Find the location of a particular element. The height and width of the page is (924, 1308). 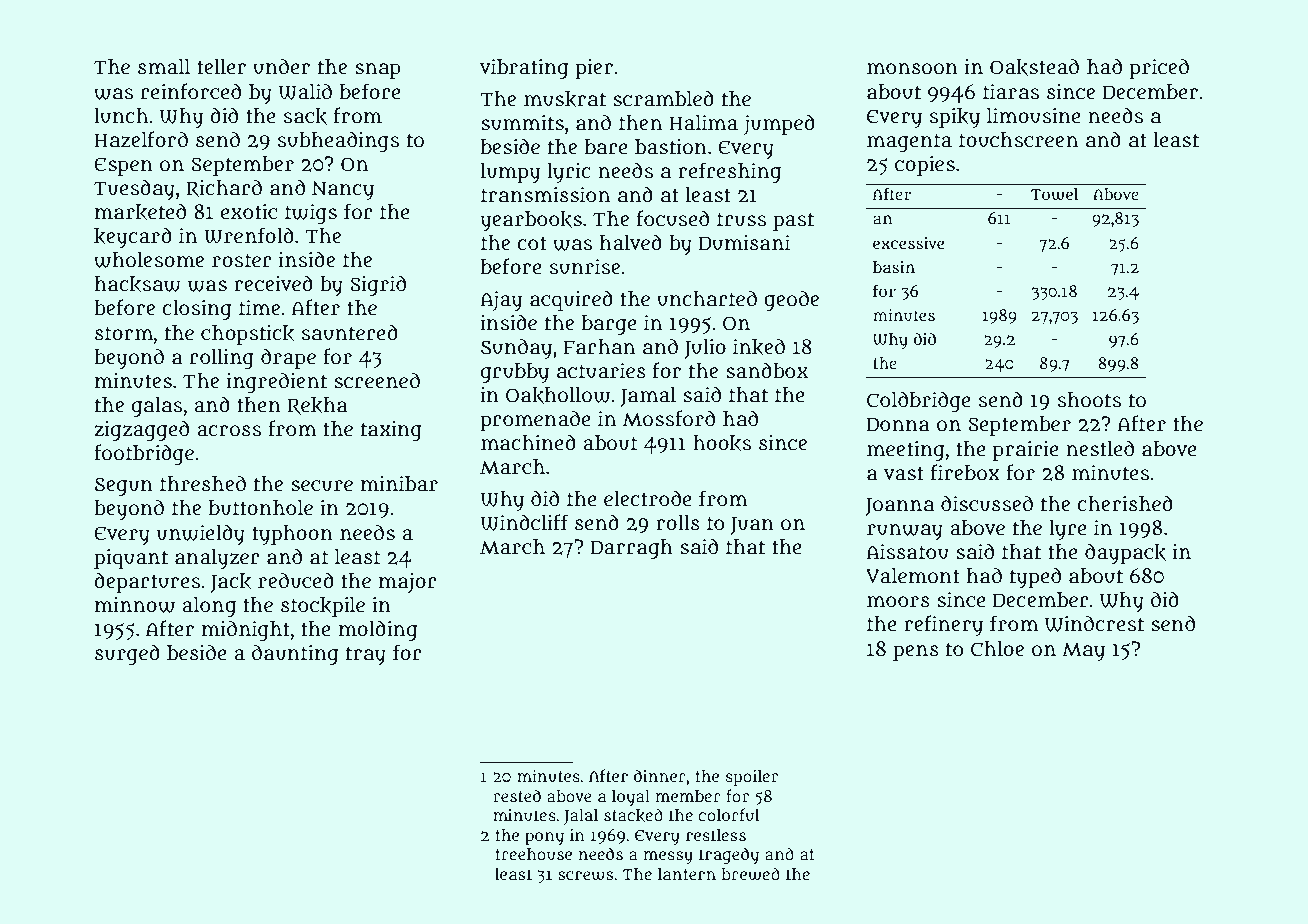

meeting is located at coordinates (906, 451).
